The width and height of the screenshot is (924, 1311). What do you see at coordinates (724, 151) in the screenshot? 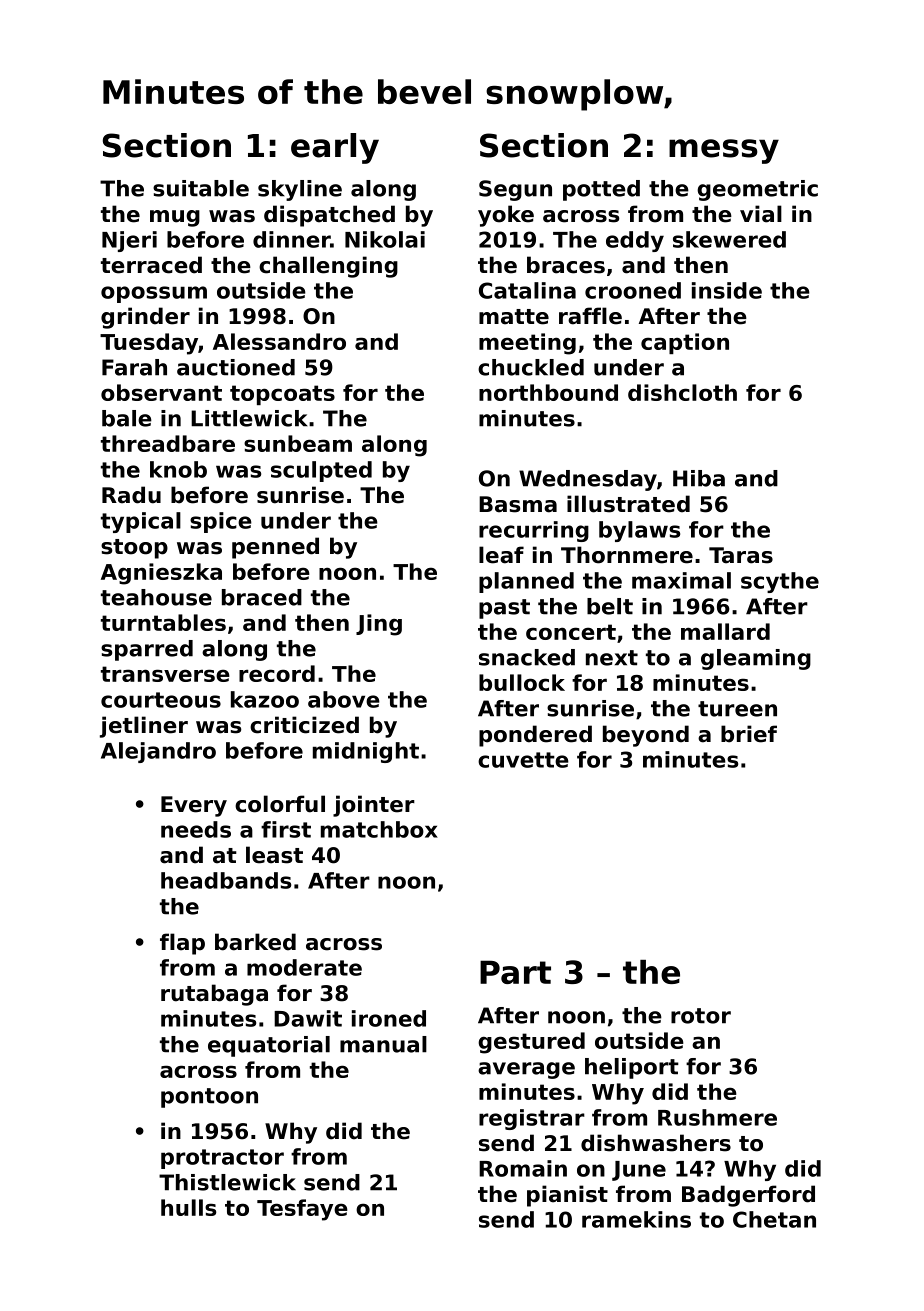
I see `messy` at bounding box center [724, 151].
